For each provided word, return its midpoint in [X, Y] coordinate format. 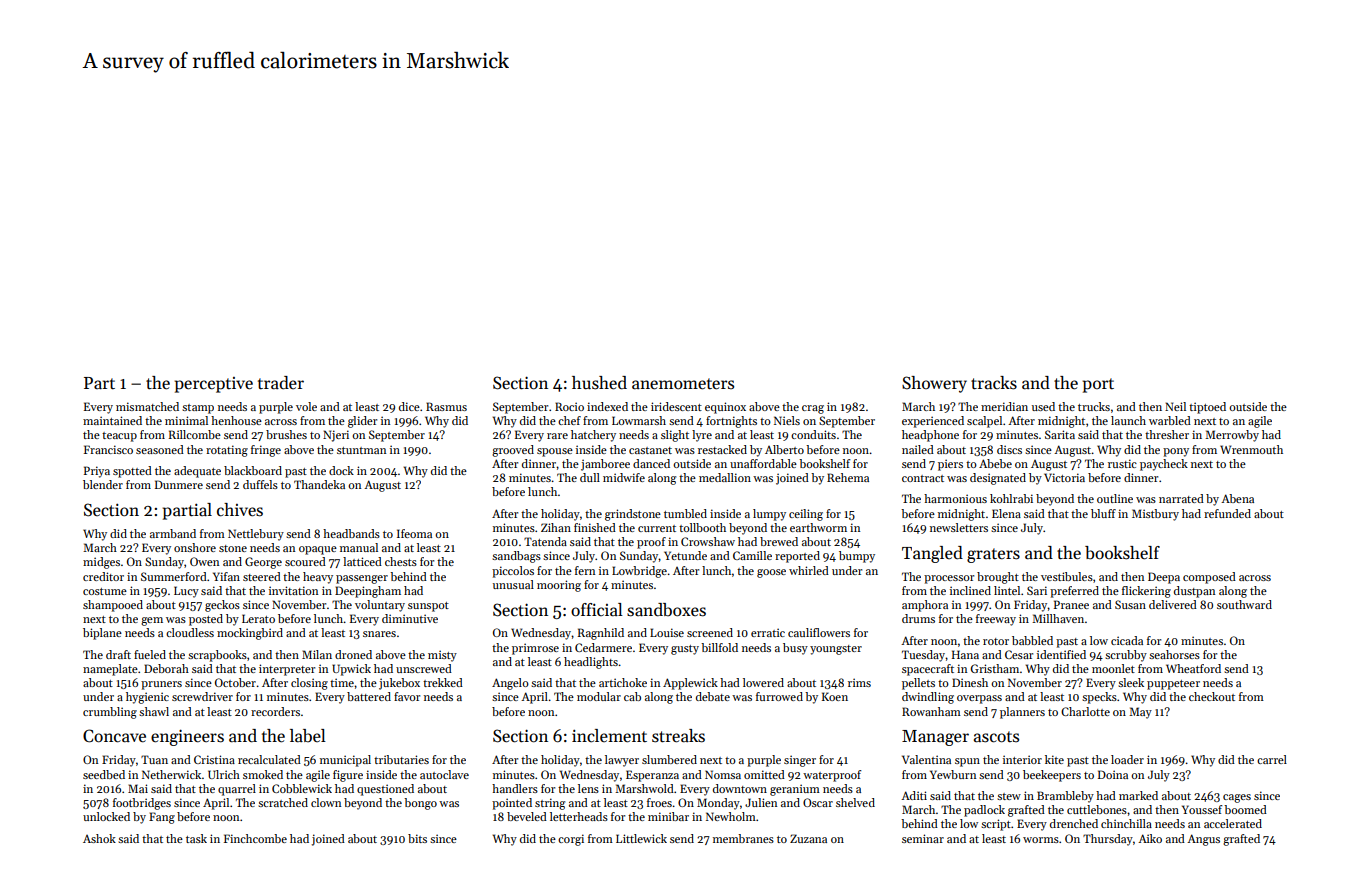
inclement [609, 736]
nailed [918, 449]
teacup [119, 437]
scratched [283, 802]
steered [262, 576]
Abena [1237, 498]
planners [1022, 713]
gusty [685, 650]
